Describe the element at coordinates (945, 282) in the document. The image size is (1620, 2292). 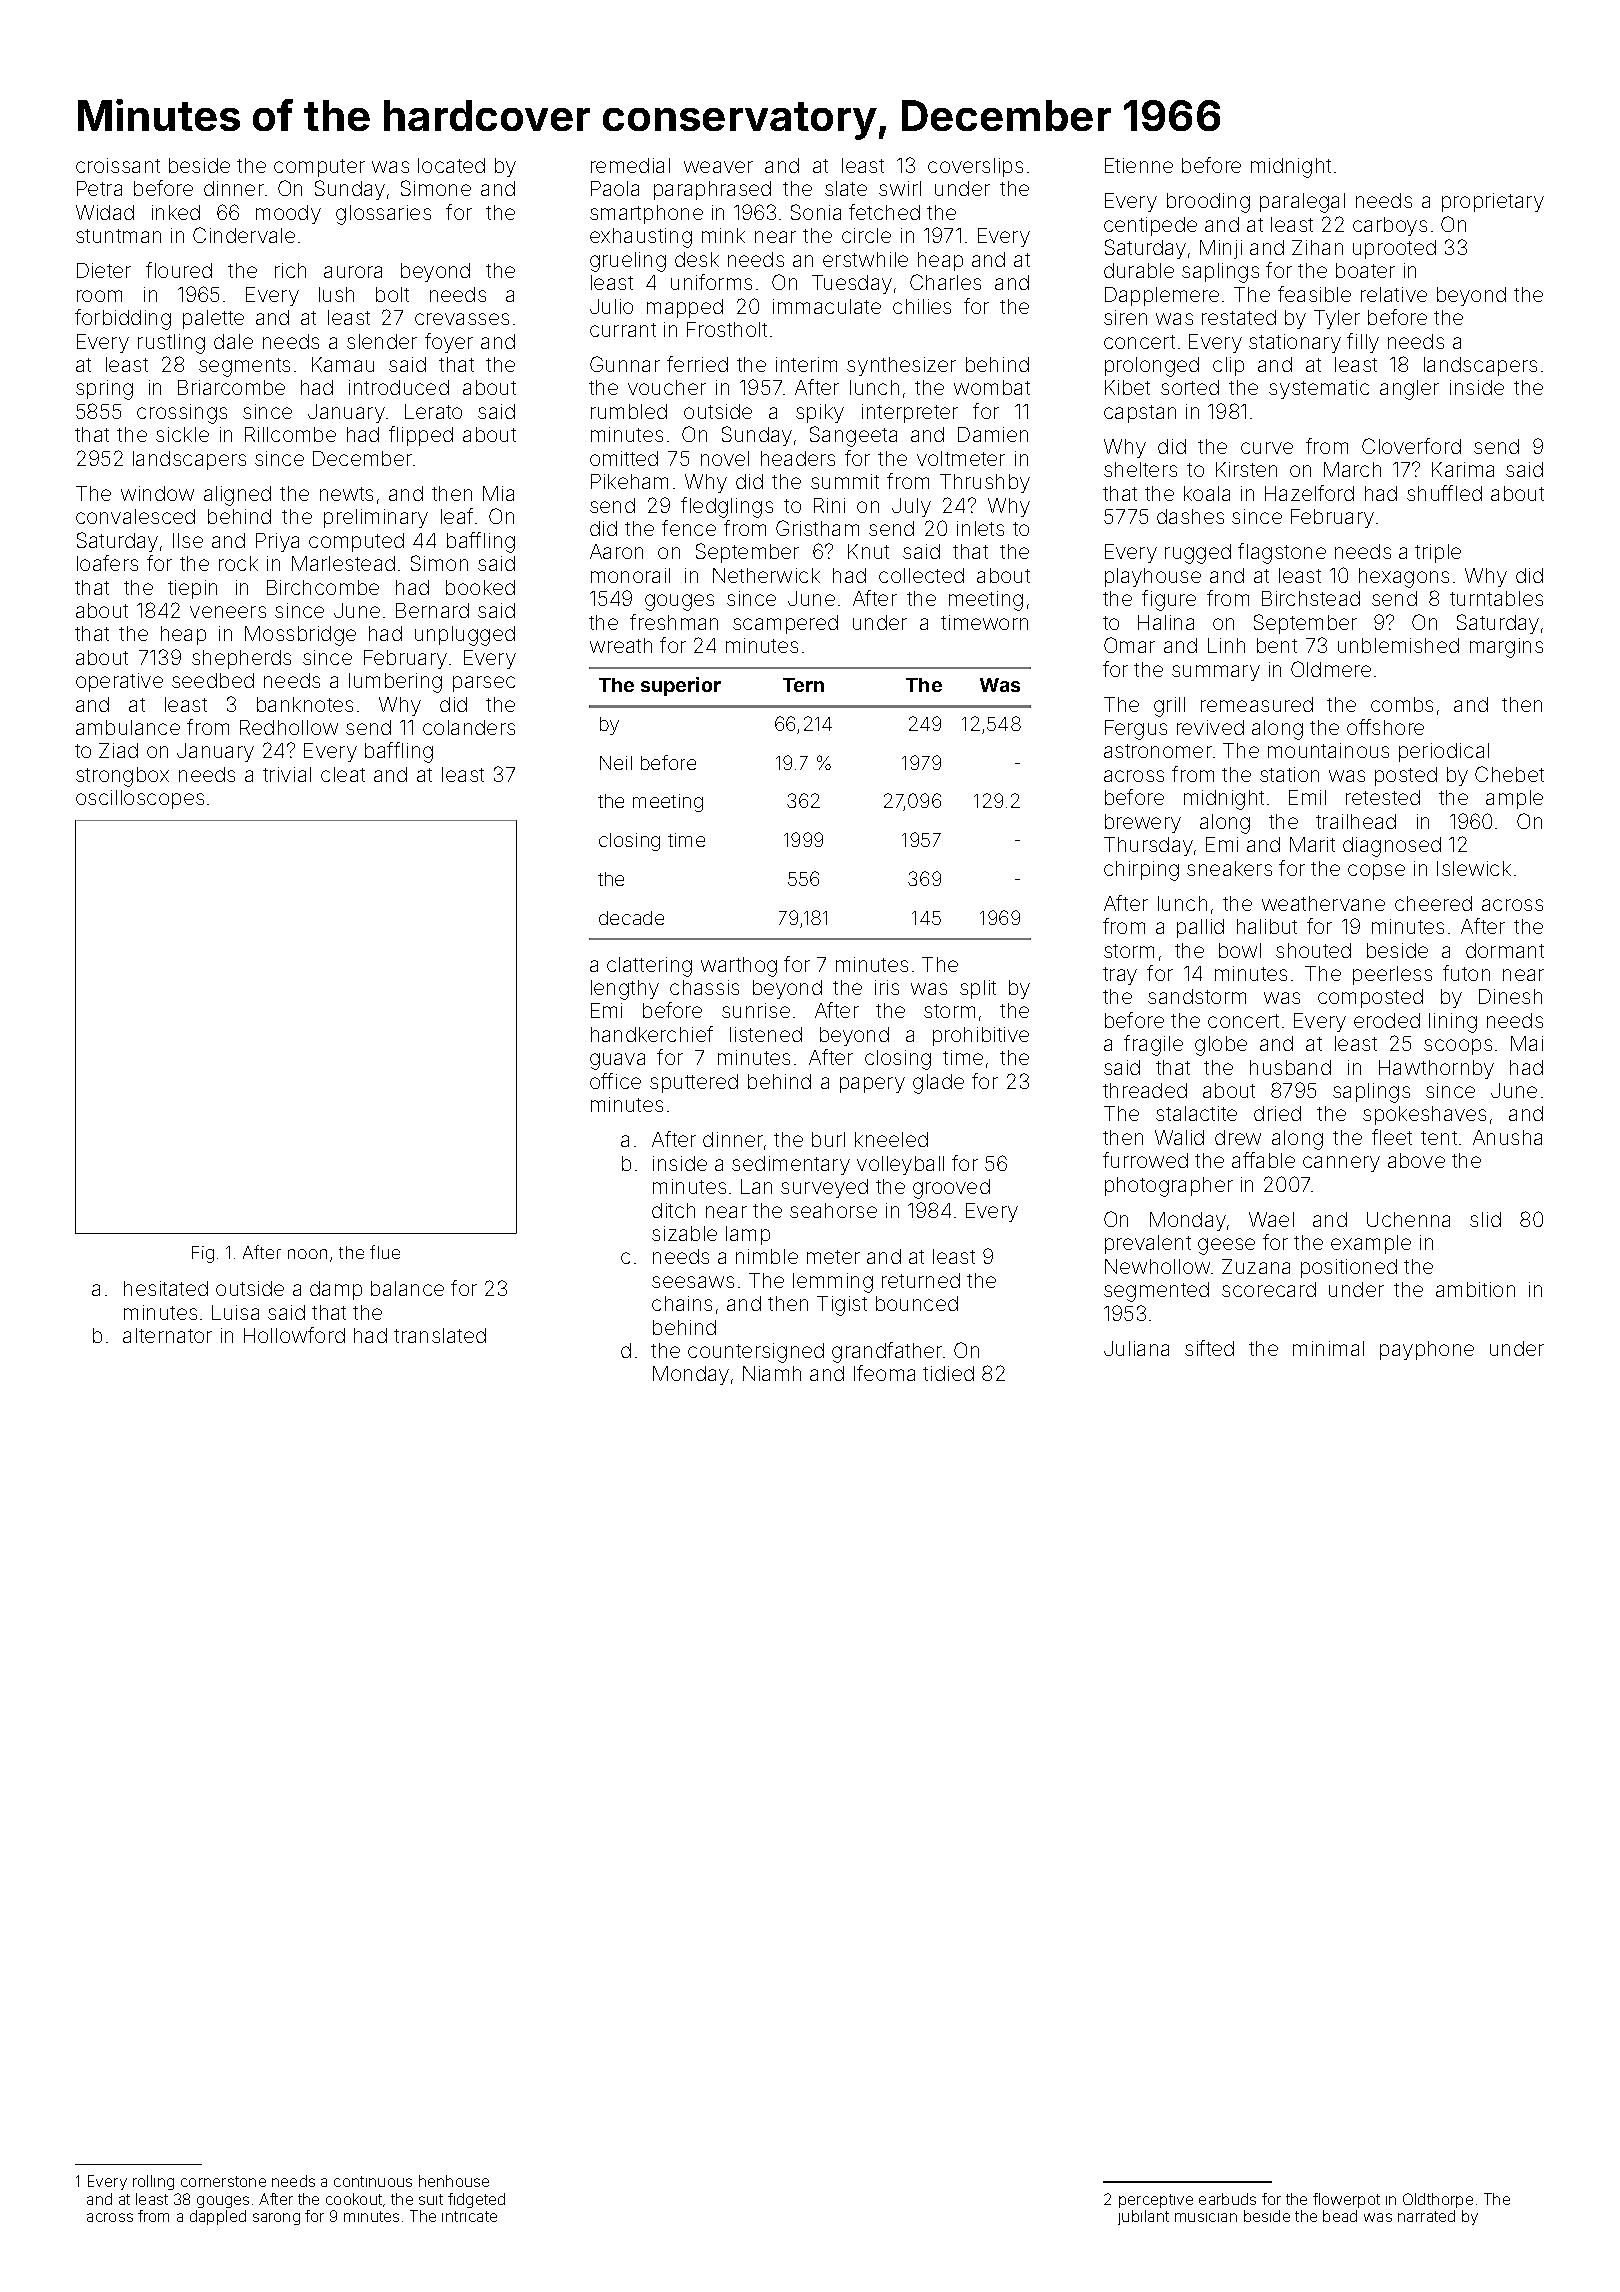
I see `Charles` at that location.
